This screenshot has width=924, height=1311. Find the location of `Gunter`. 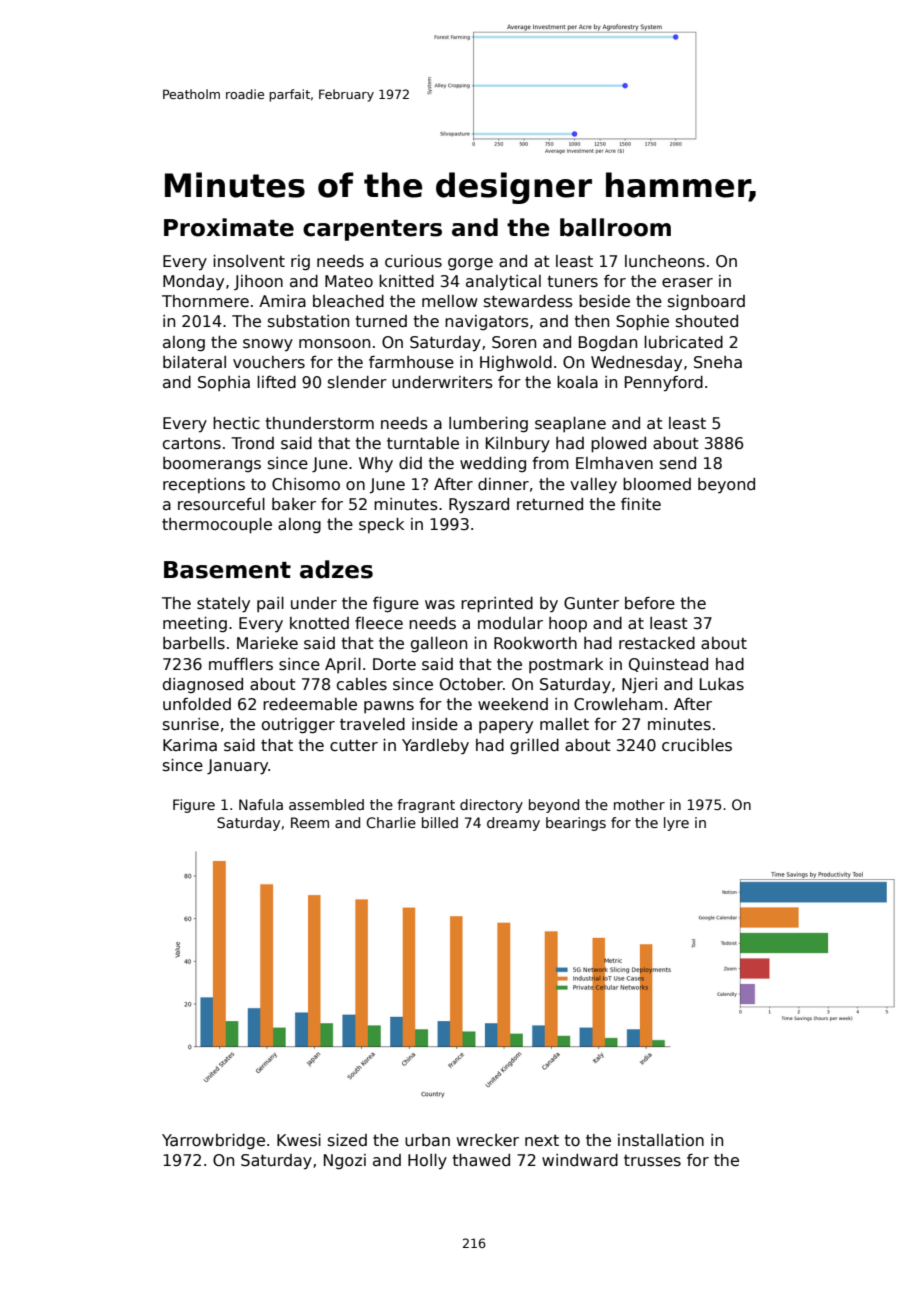

Gunter is located at coordinates (591, 603).
